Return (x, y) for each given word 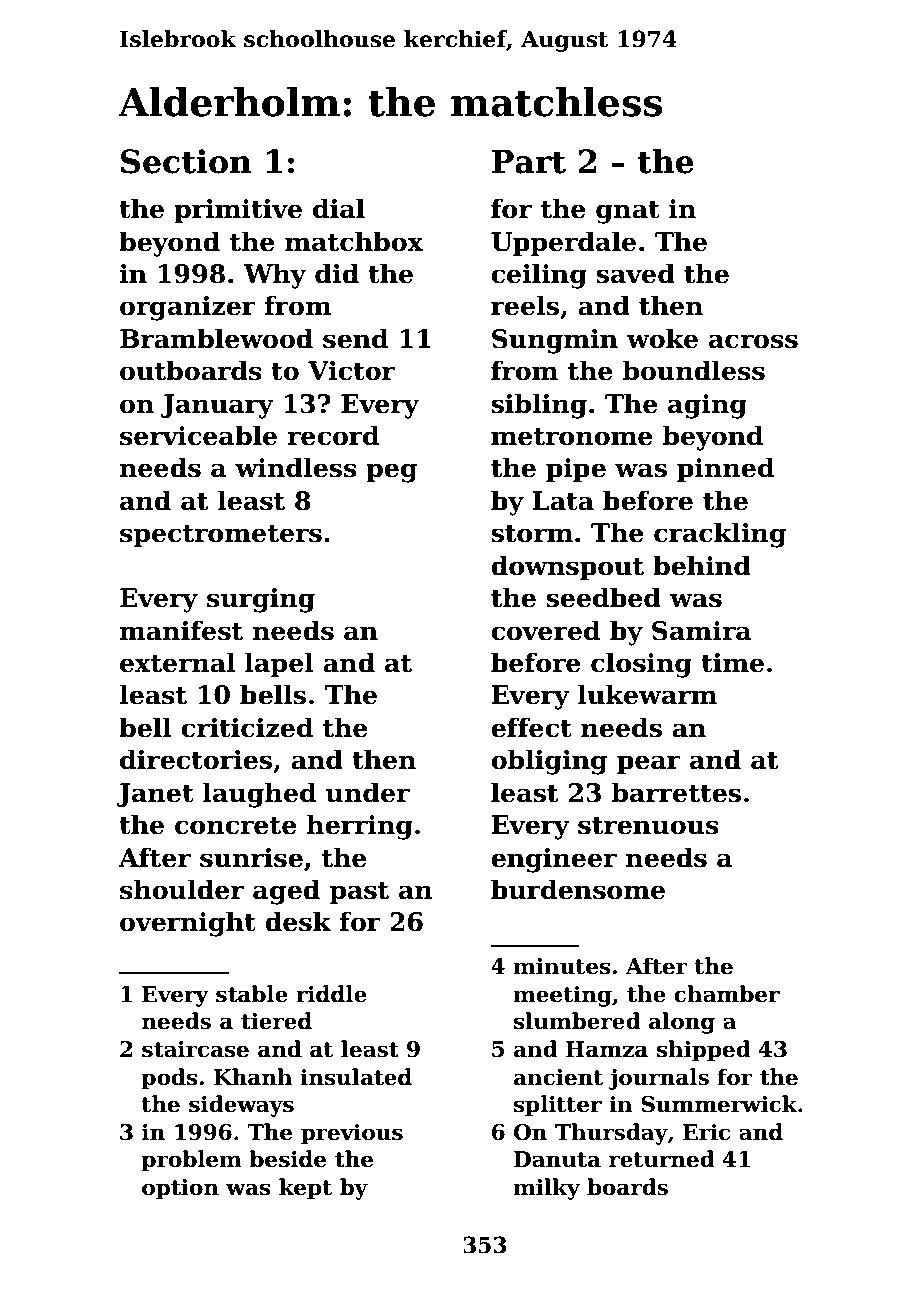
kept (305, 1189)
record (333, 435)
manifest (181, 630)
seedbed (603, 597)
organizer (188, 308)
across (753, 341)
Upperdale (563, 243)
